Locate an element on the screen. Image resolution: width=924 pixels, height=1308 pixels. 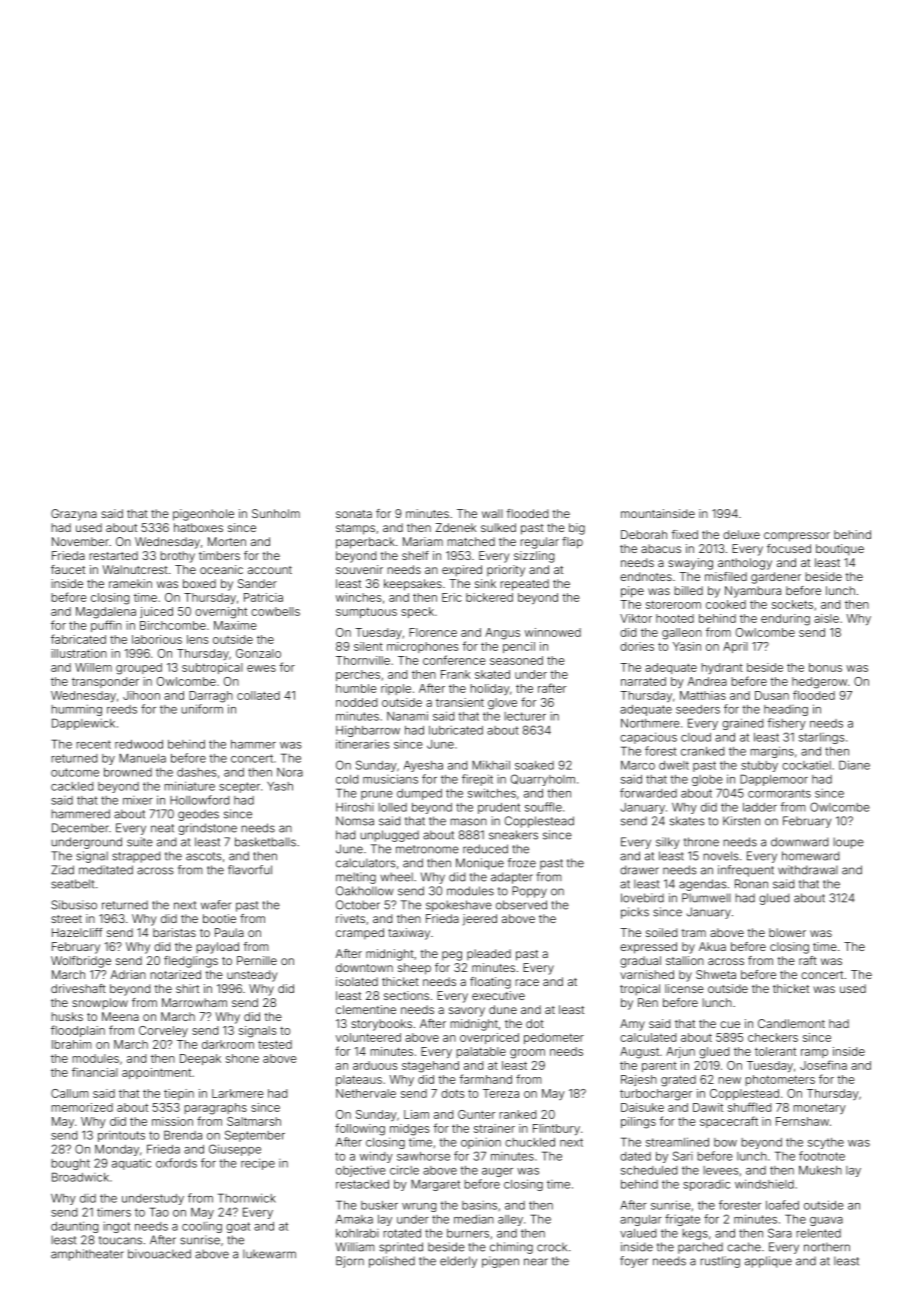
elderly is located at coordinates (458, 1262).
